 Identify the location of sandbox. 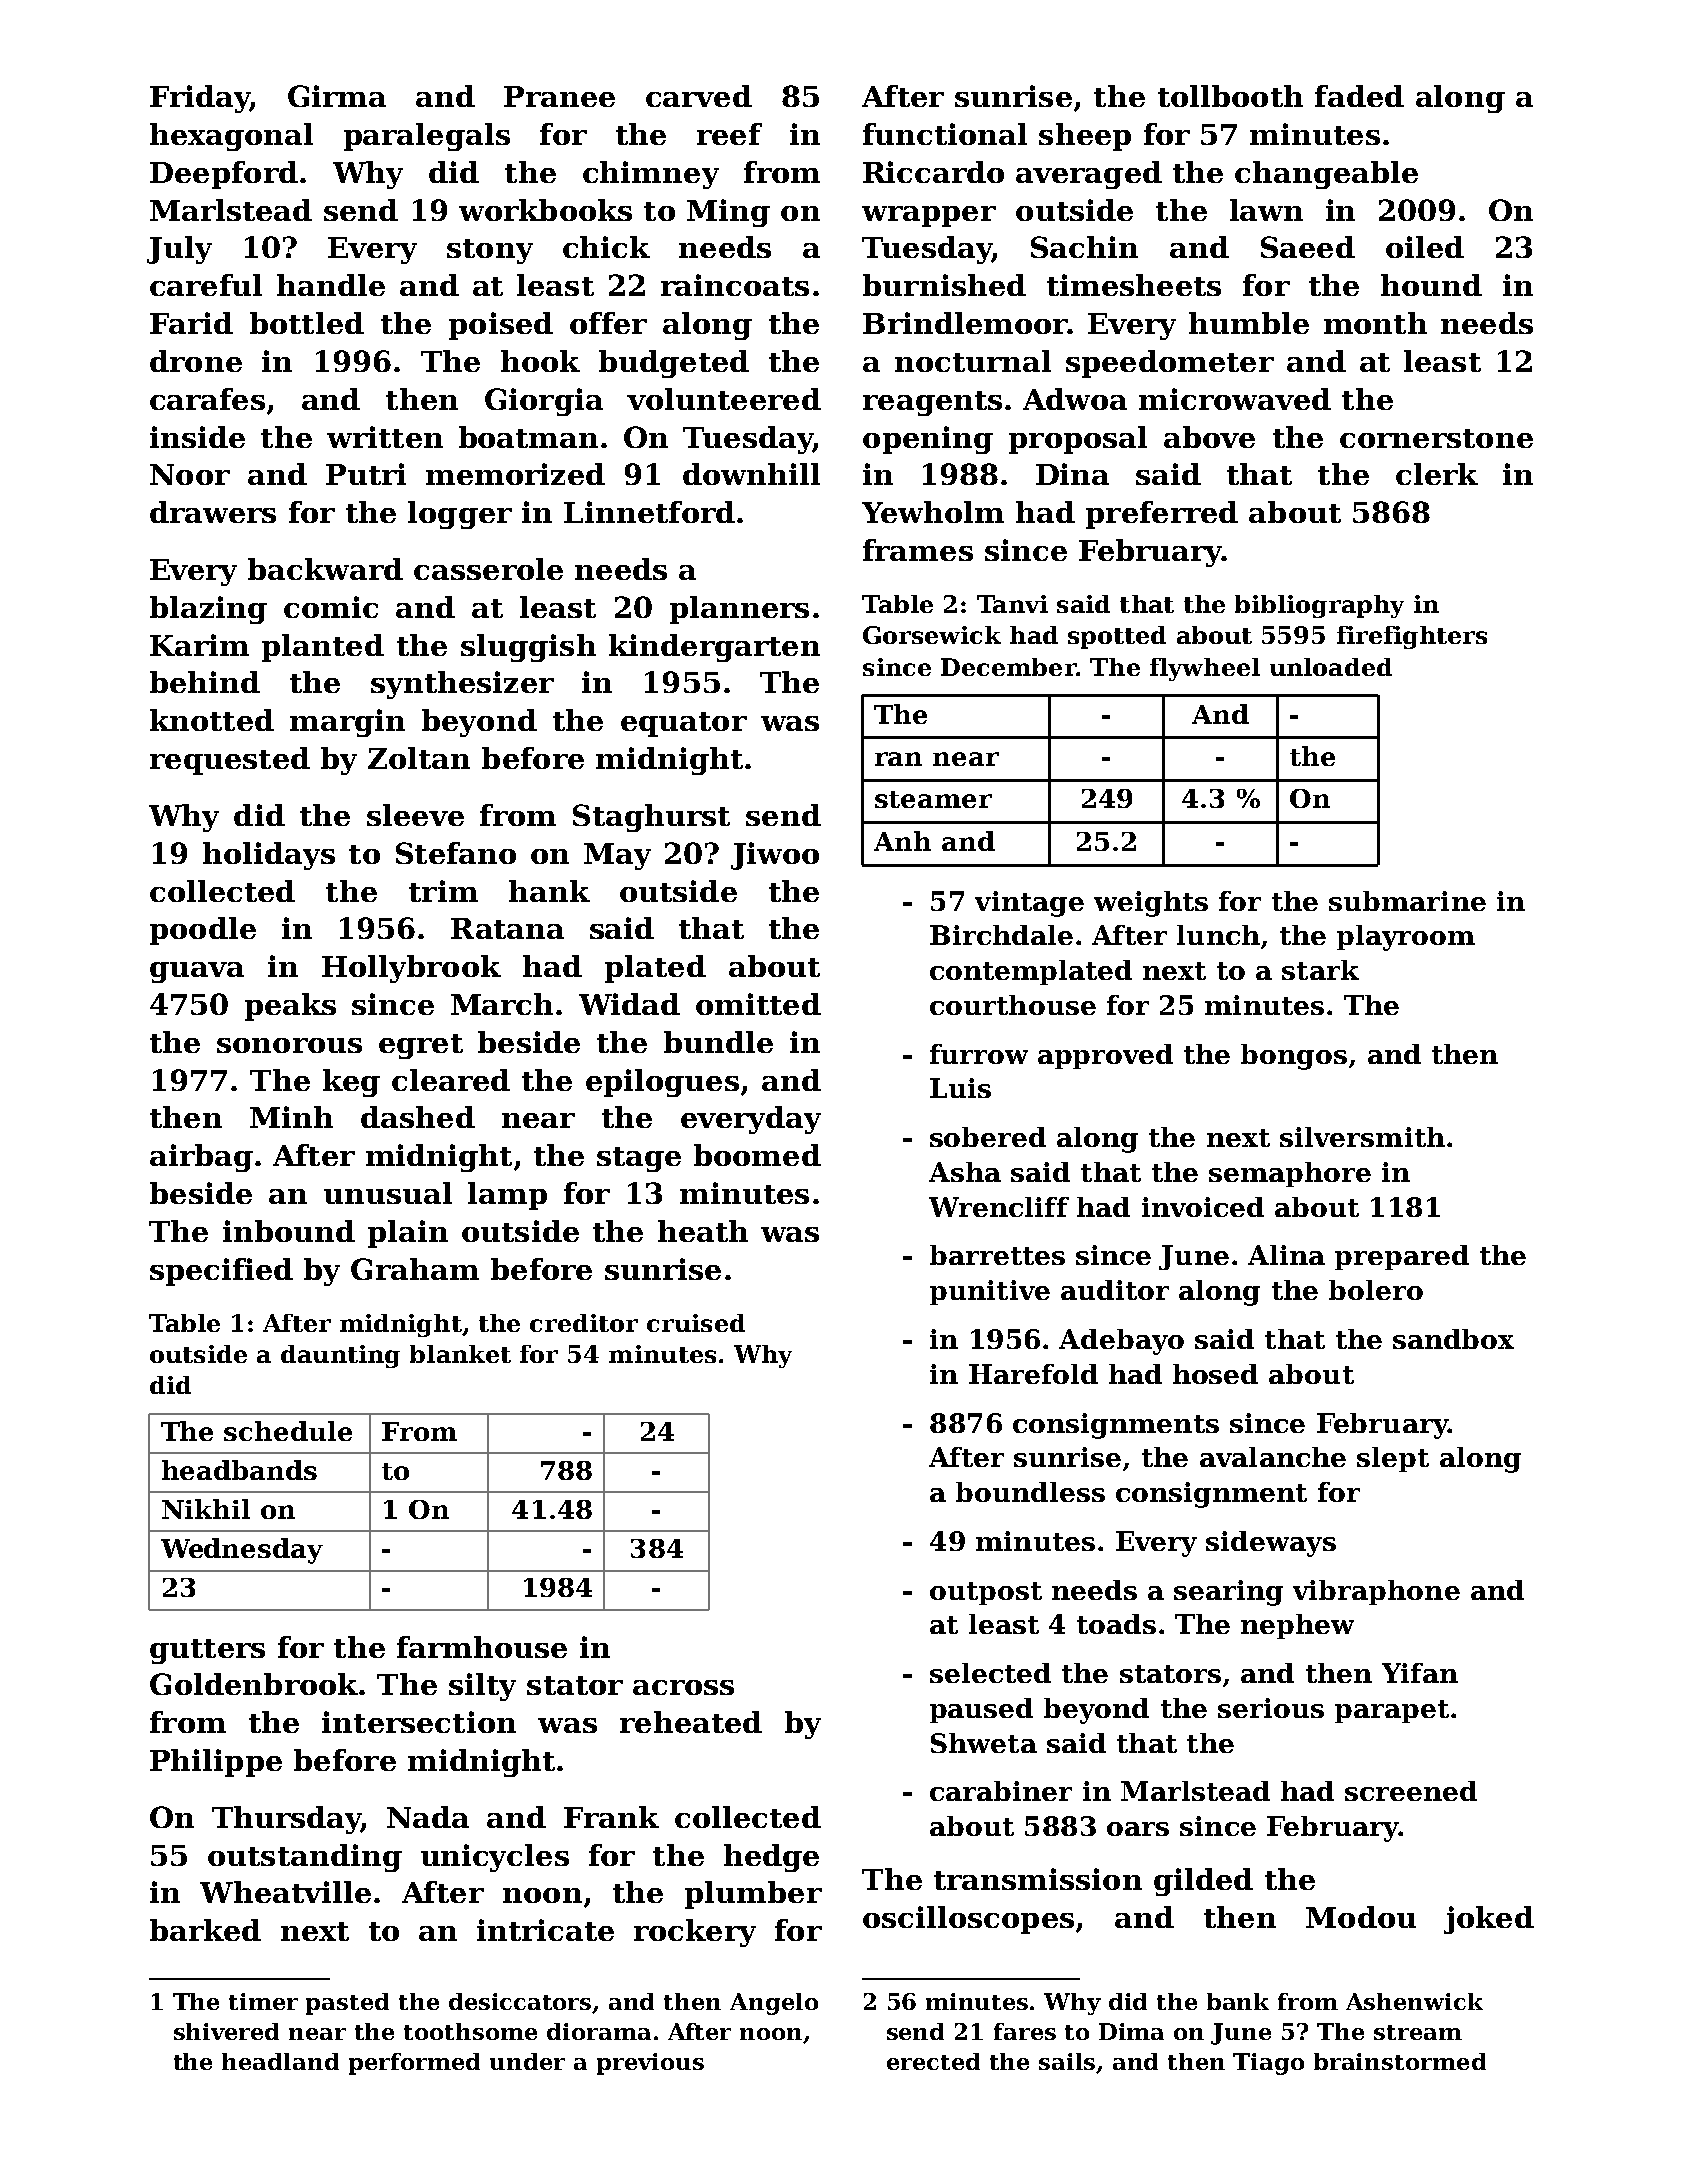
(1453, 1339).
